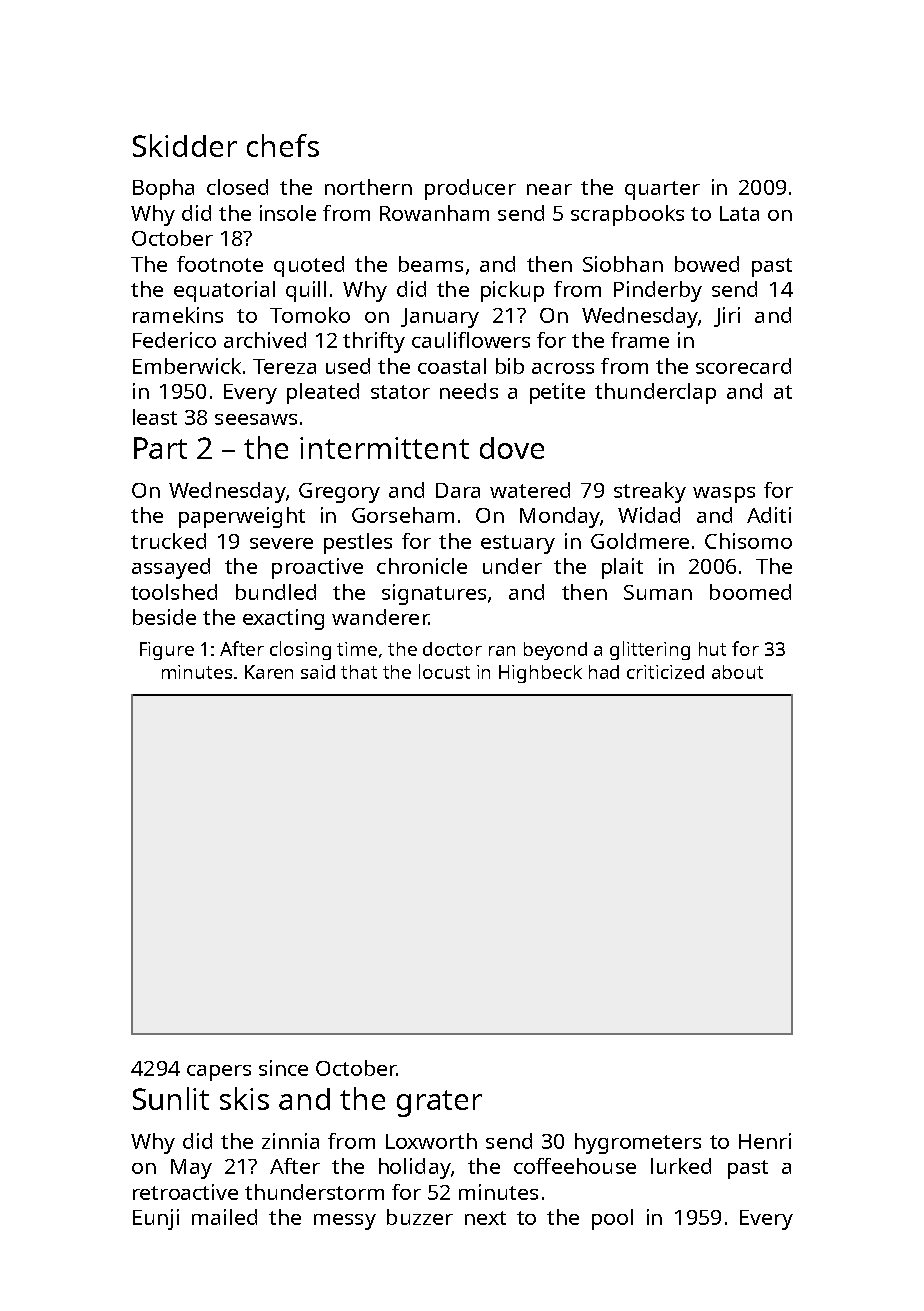 The width and height of the screenshot is (924, 1311). What do you see at coordinates (743, 366) in the screenshot?
I see `scorecard` at bounding box center [743, 366].
